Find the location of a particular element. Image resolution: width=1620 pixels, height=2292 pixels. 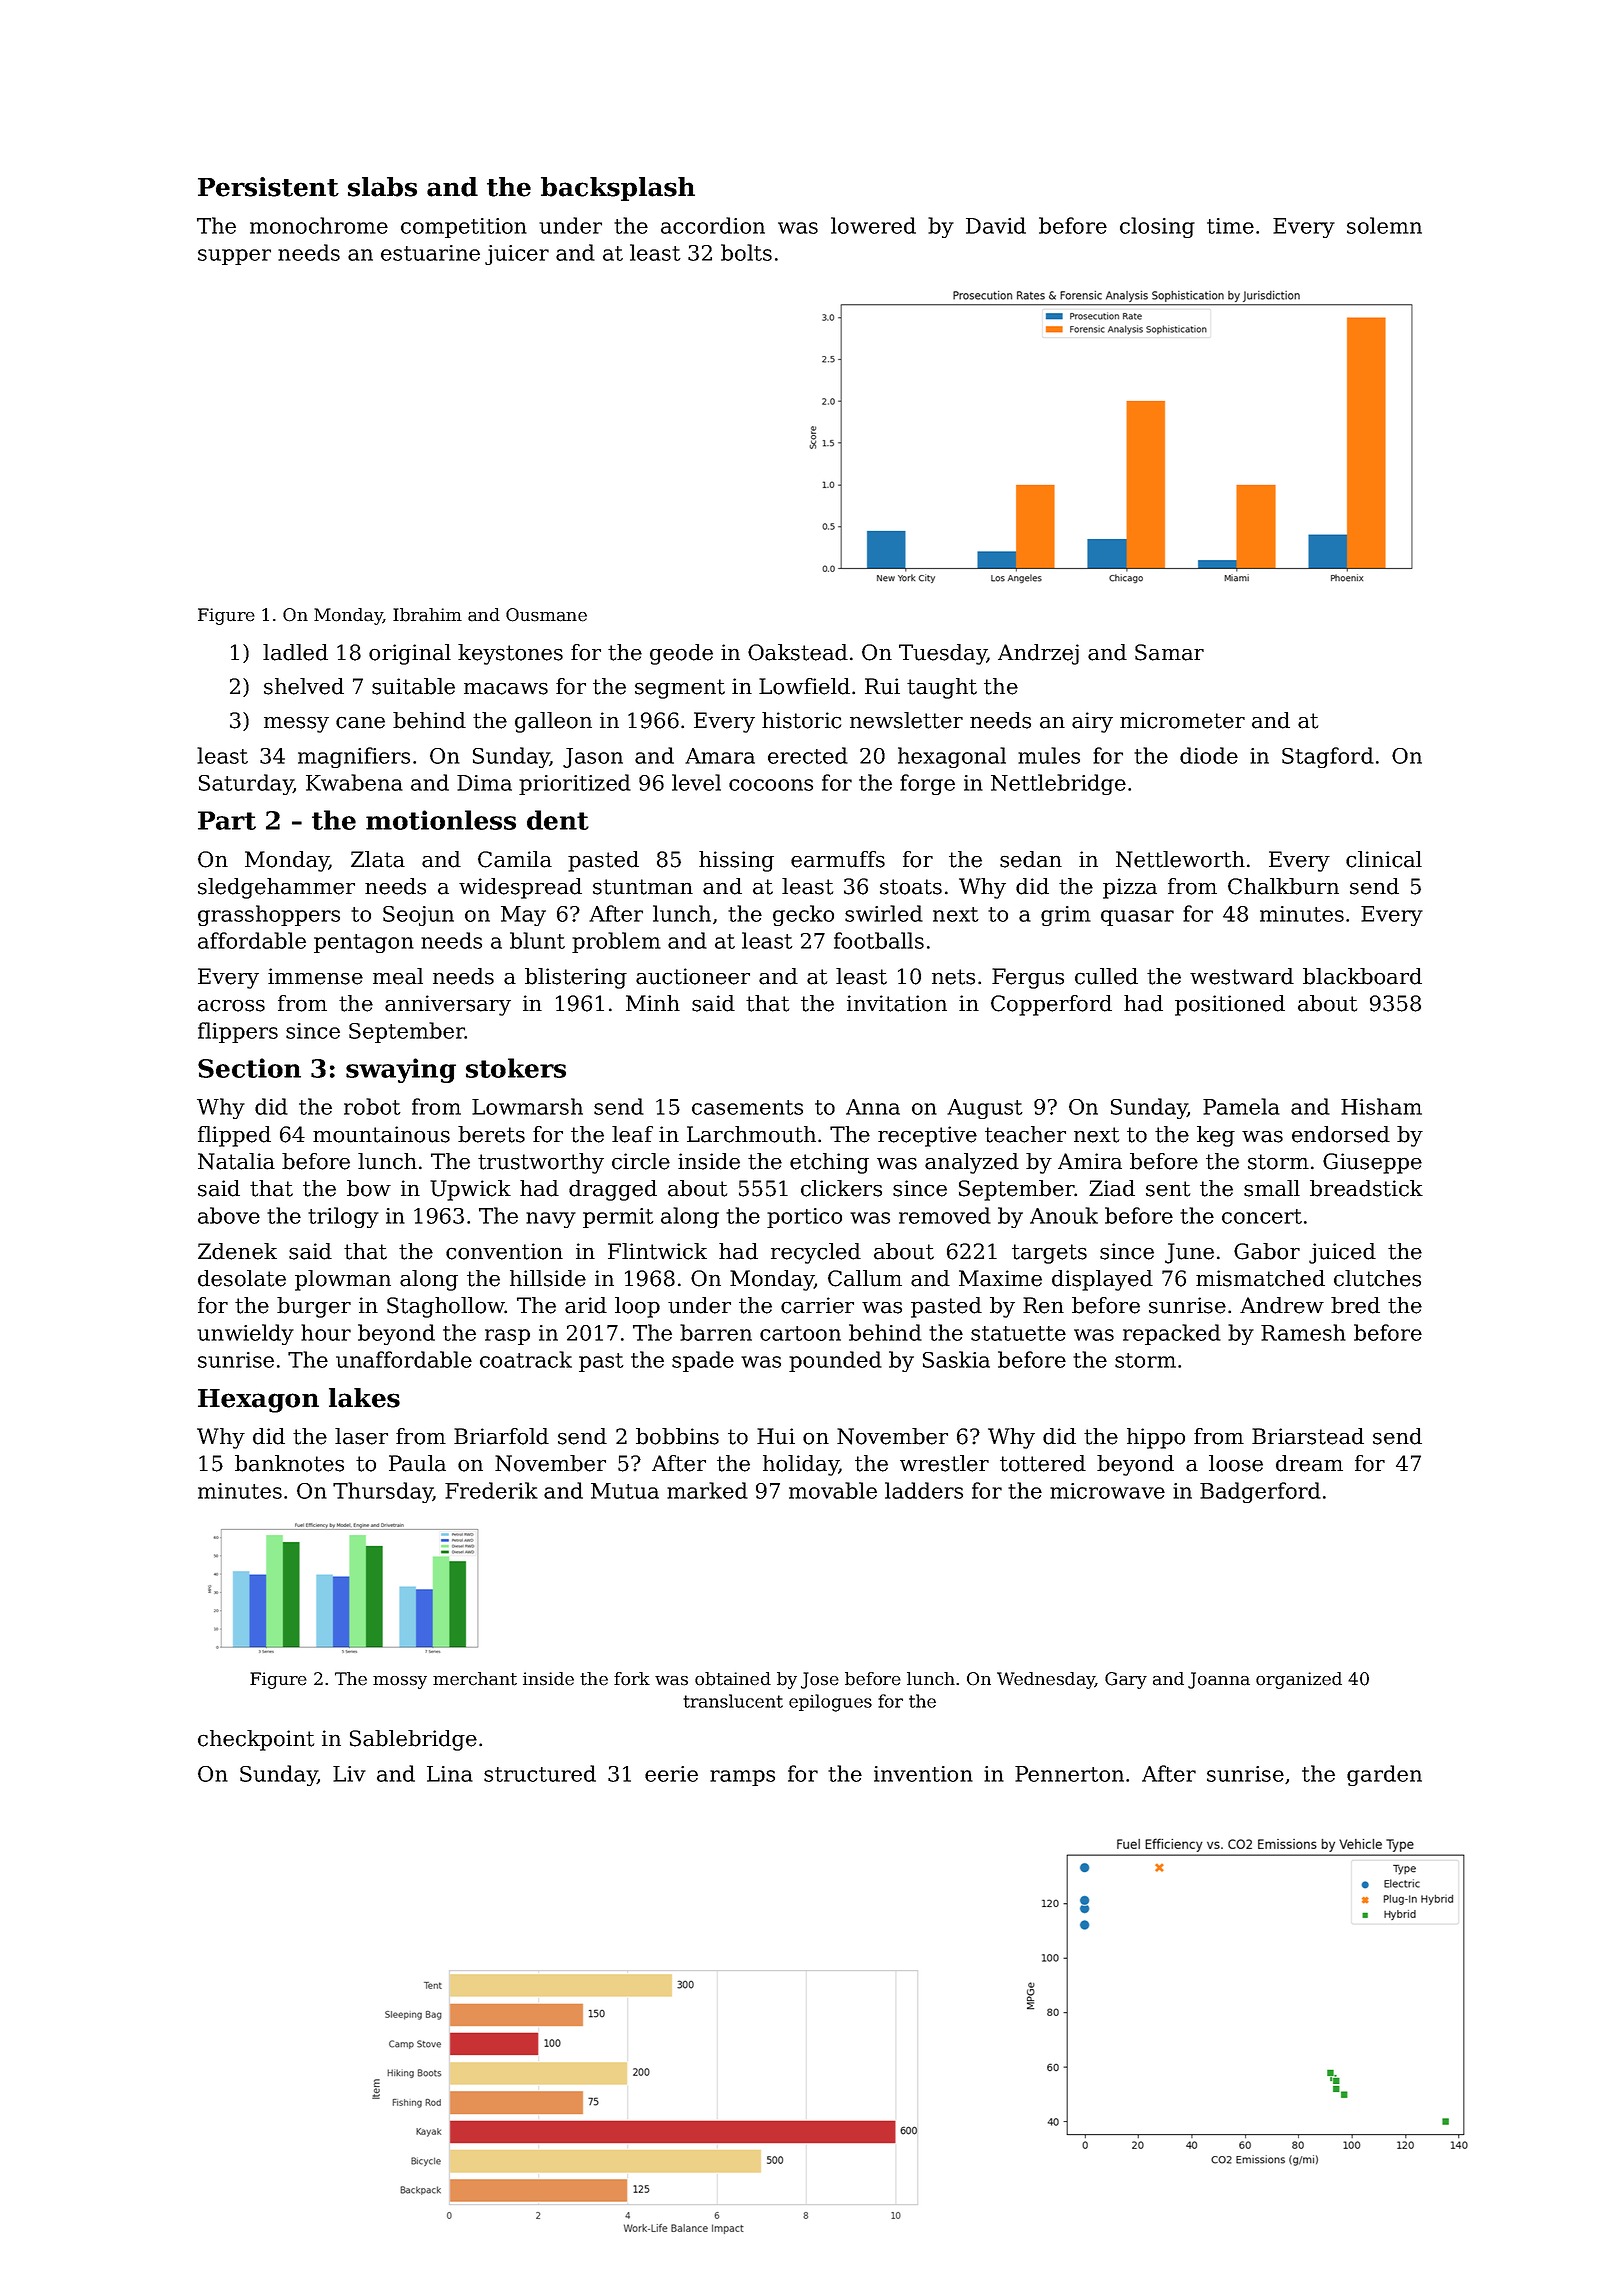

Badgerford is located at coordinates (1260, 1492).
